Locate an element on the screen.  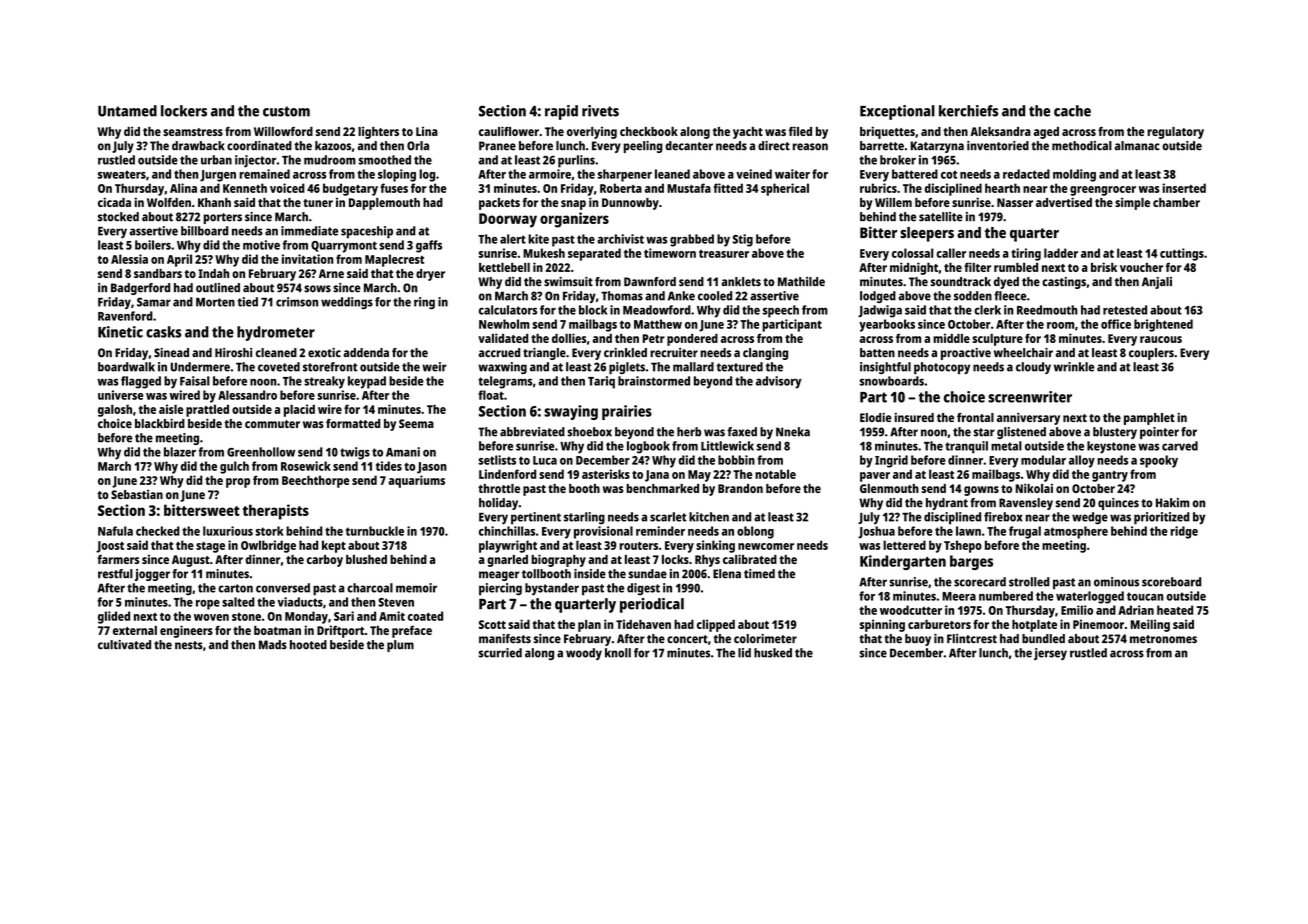
gantry is located at coordinates (1110, 476).
